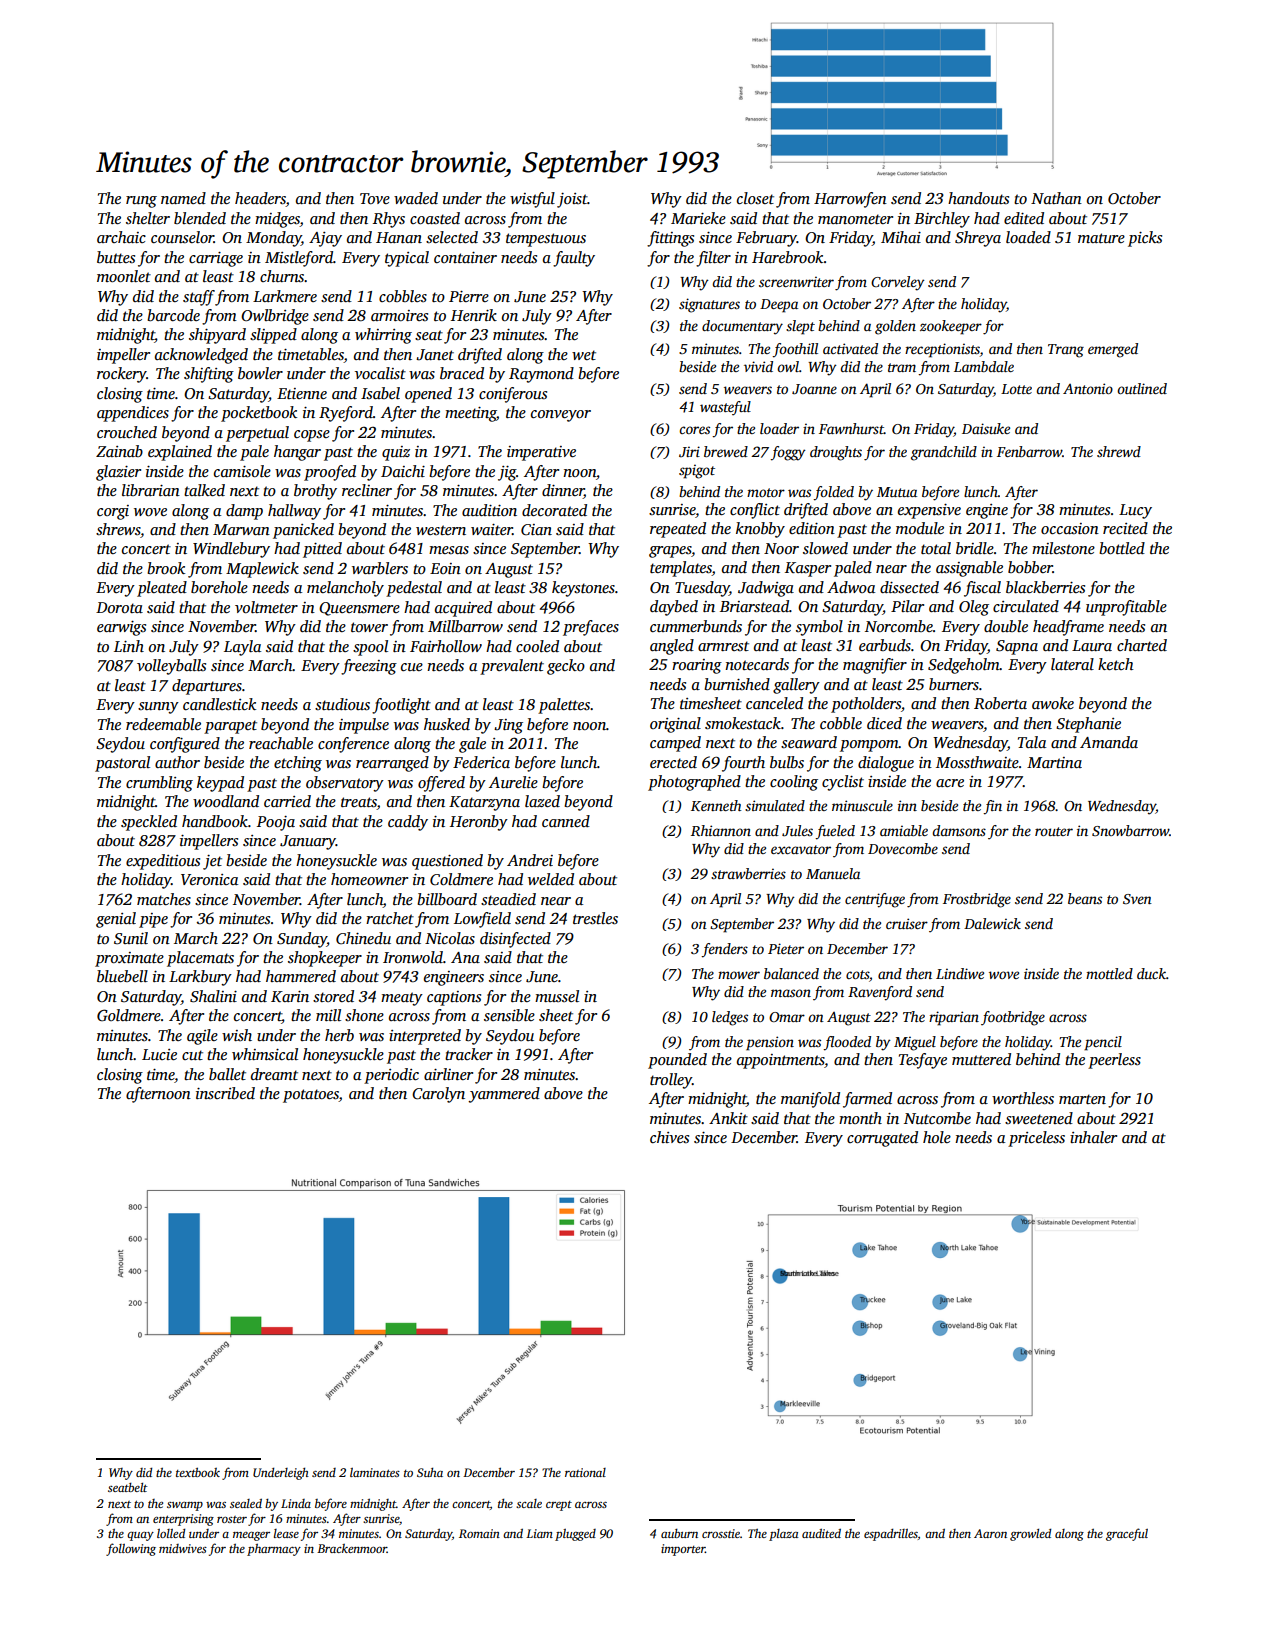  Describe the element at coordinates (951, 327) in the page. I see `zookeeper` at that location.
